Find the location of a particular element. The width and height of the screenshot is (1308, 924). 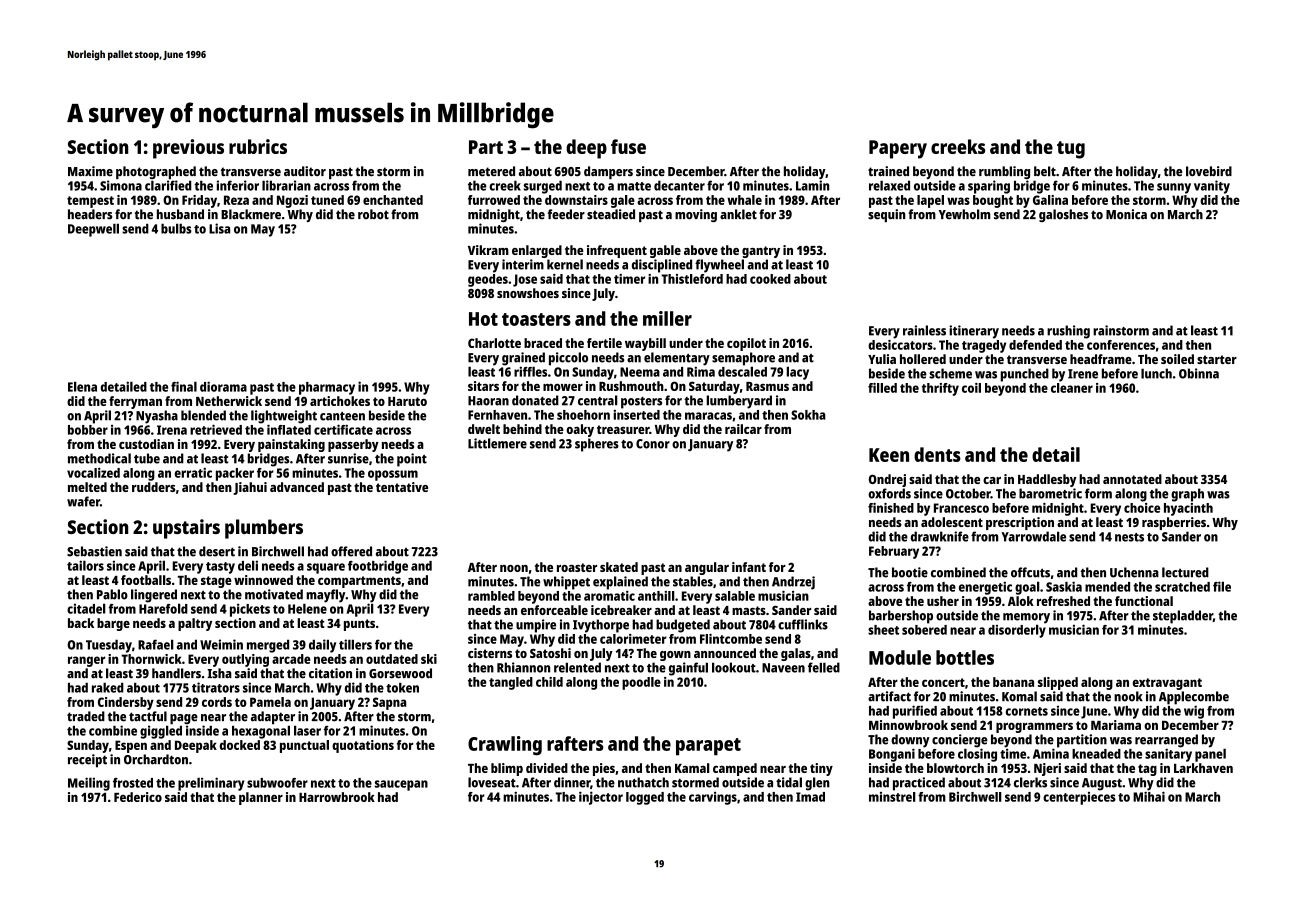

enchanted is located at coordinates (393, 200).
